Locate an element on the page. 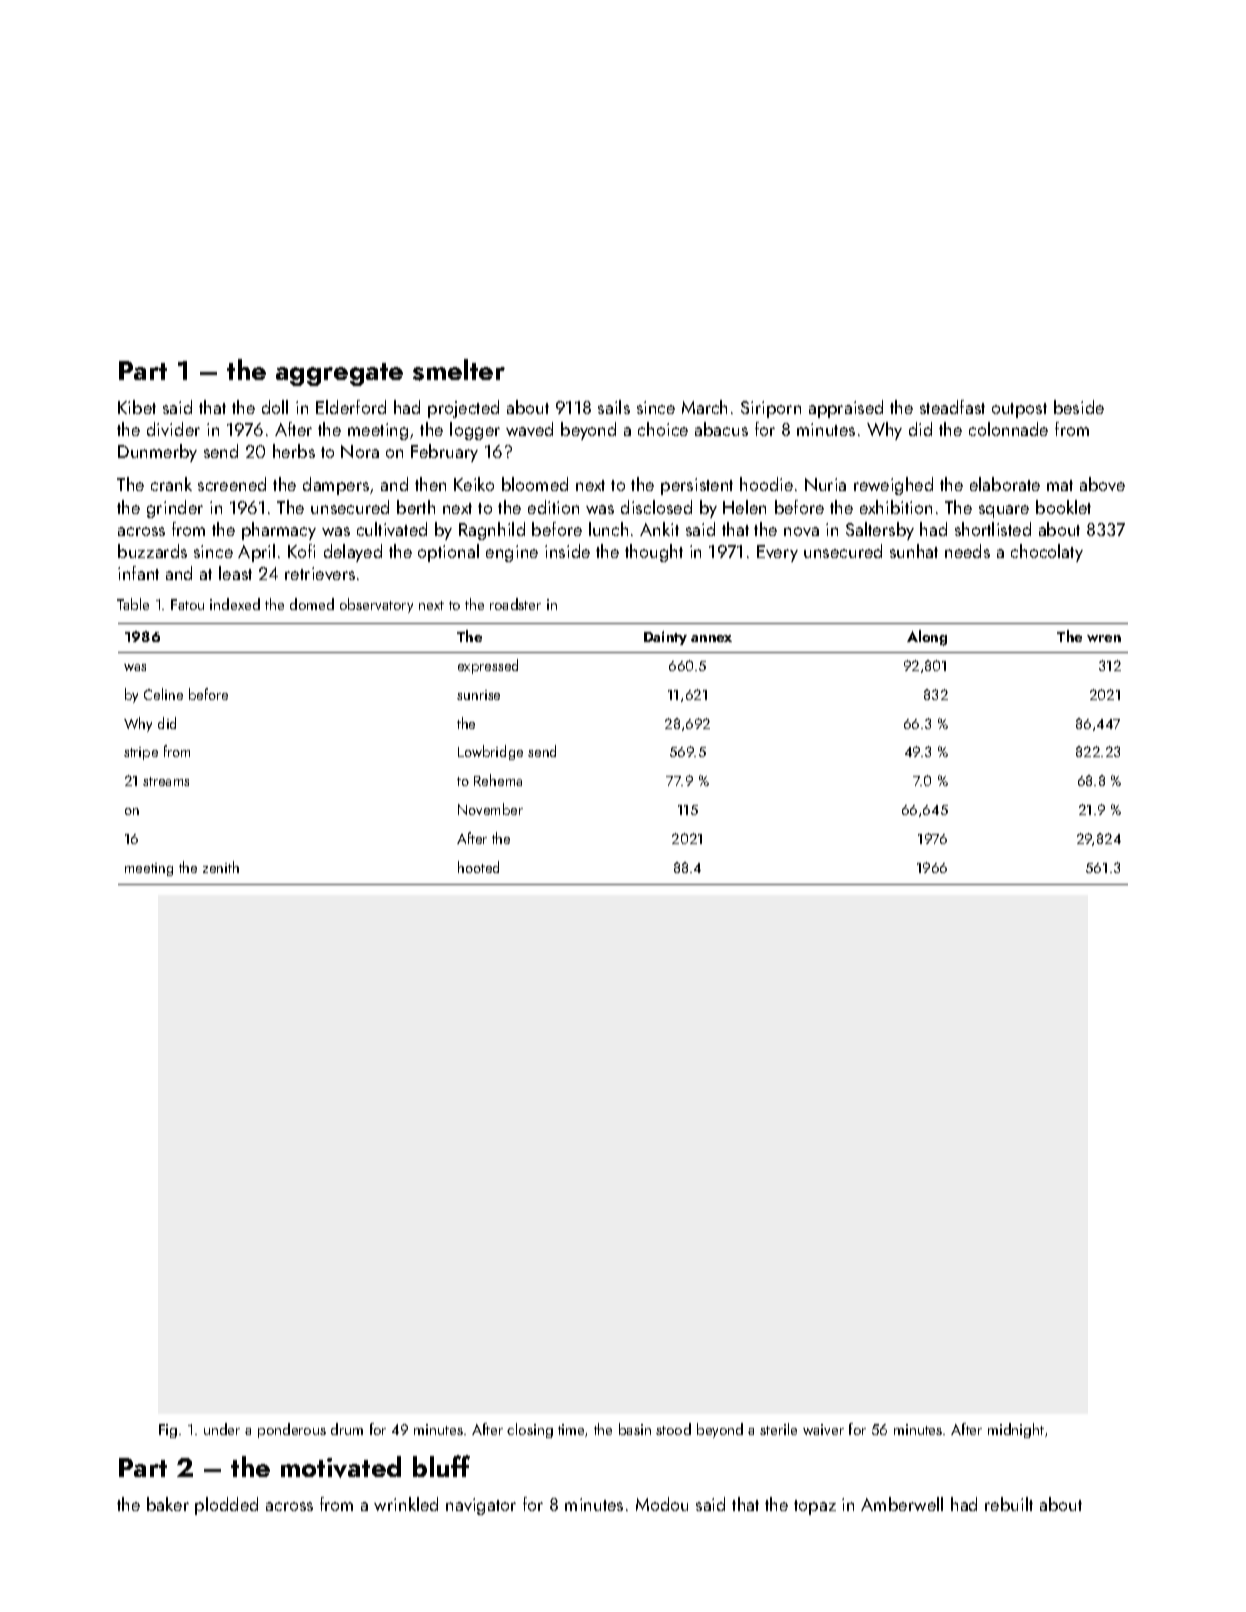 Image resolution: width=1246 pixels, height=1612 pixels. infant is located at coordinates (138, 573).
